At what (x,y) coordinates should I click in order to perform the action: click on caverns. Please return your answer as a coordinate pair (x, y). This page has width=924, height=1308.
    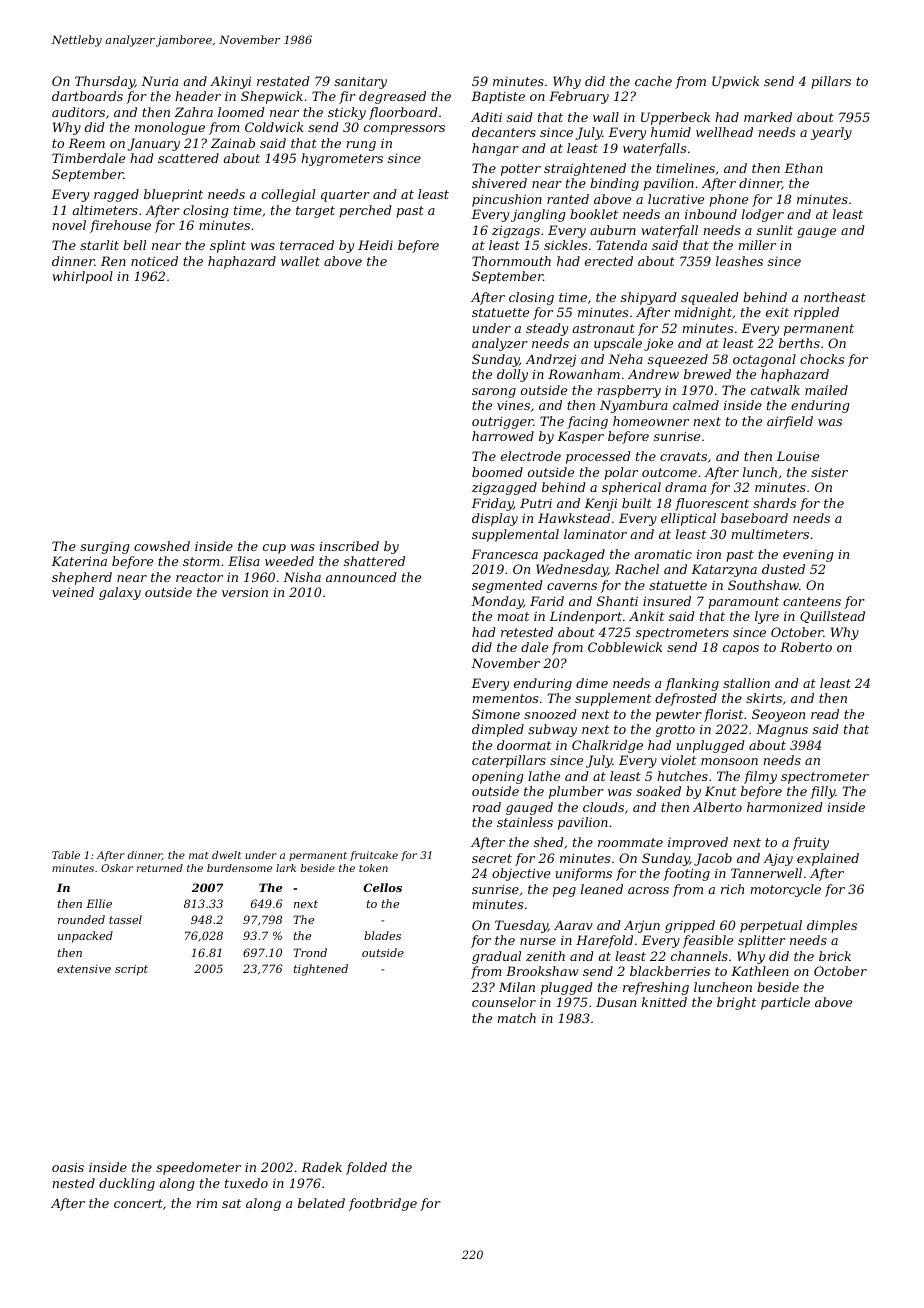
    Looking at the image, I should click on (572, 586).
